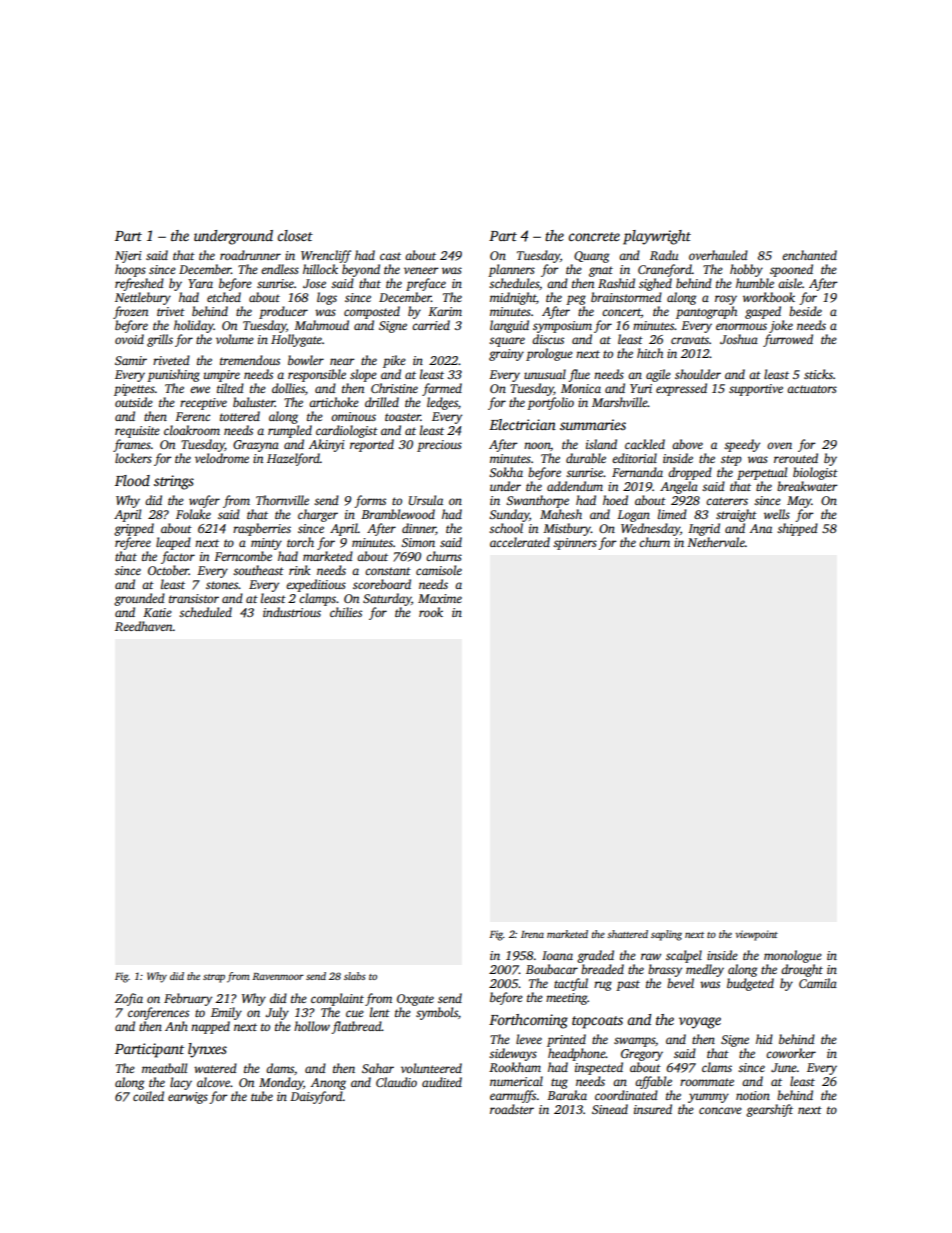  Describe the element at coordinates (756, 935) in the screenshot. I see `viewpoint` at that location.
